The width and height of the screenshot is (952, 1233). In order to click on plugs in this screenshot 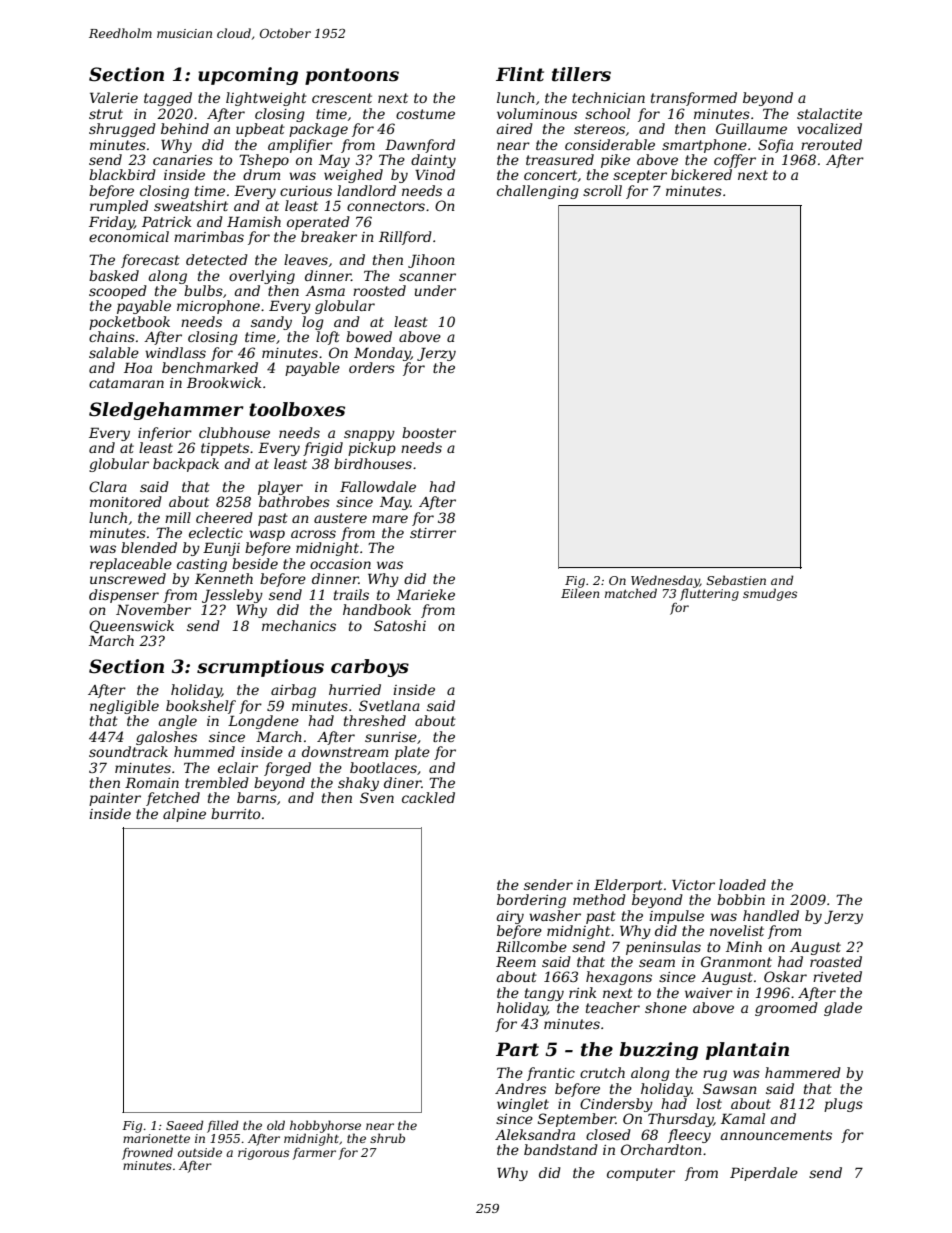, I will do `click(843, 1105)`.
